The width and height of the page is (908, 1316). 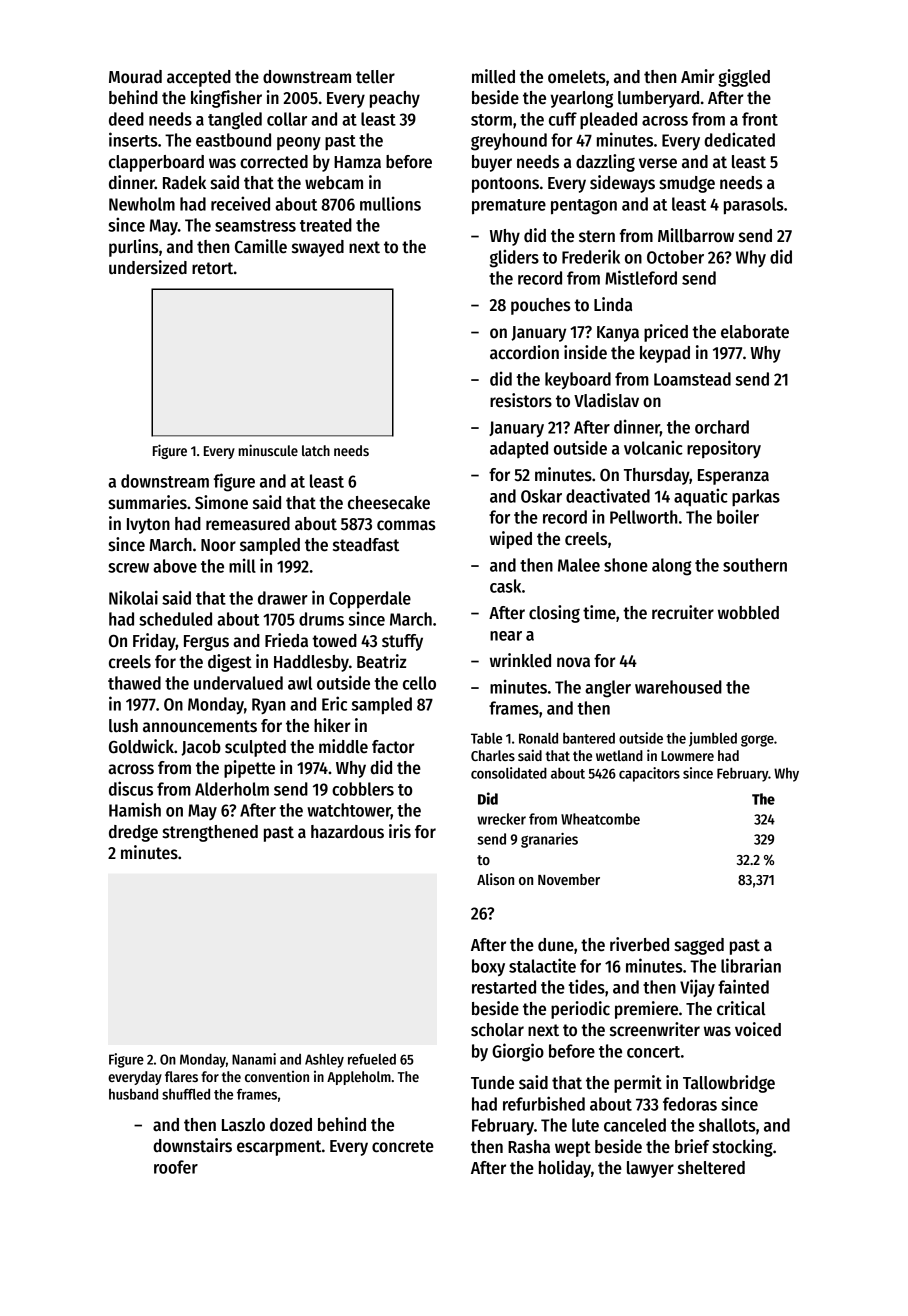 I want to click on parkas, so click(x=756, y=497).
